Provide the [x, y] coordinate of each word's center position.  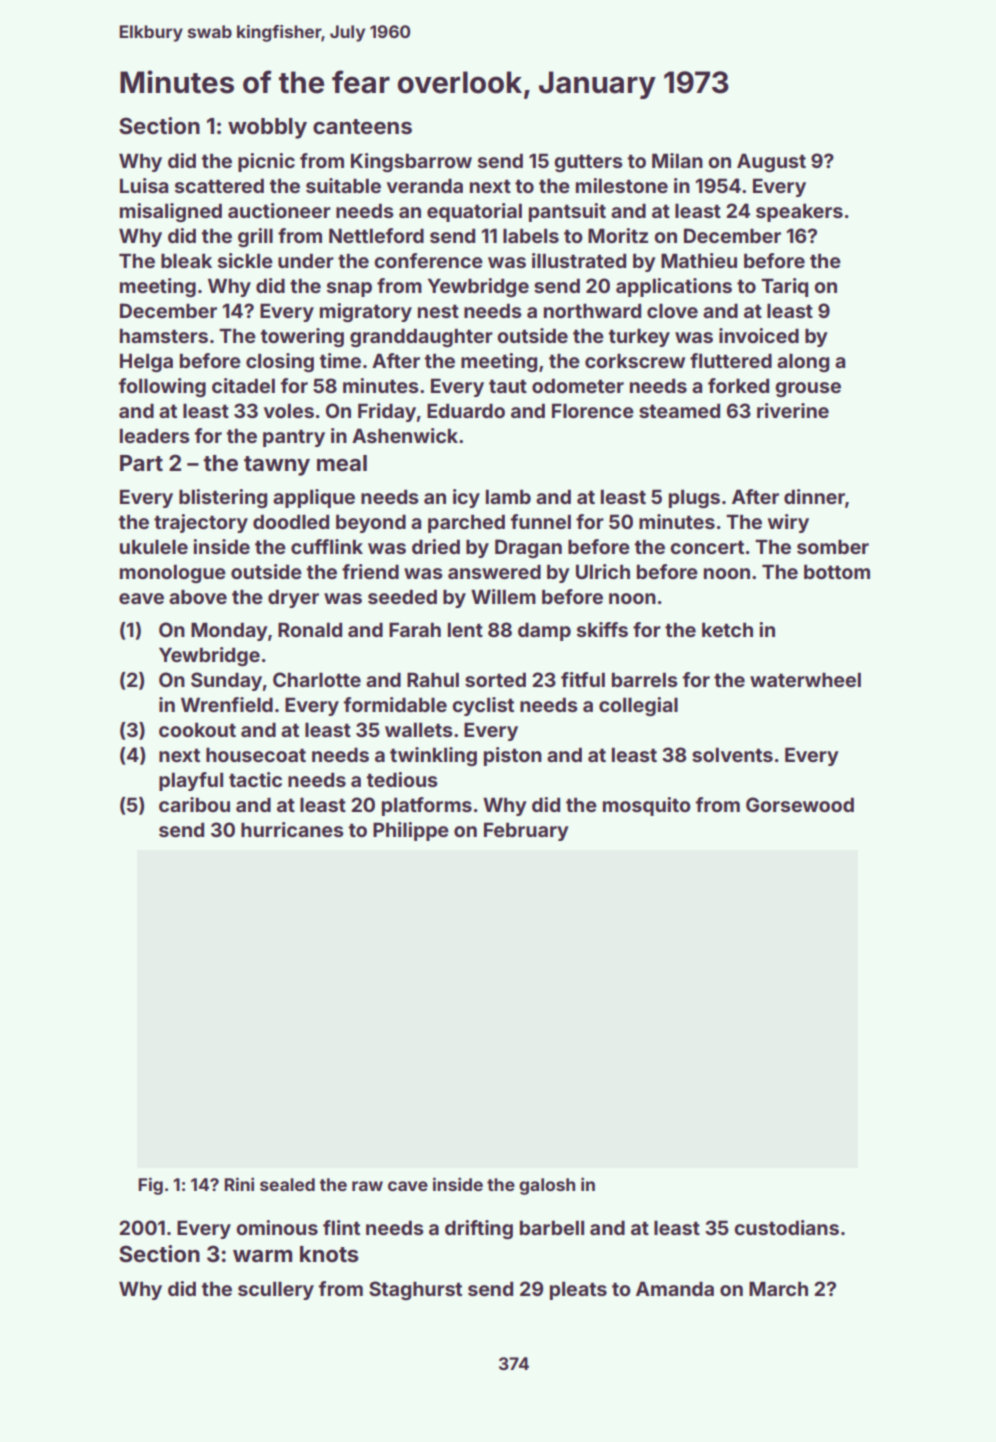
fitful [583, 679]
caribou [194, 804]
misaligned [171, 212]
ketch [727, 629]
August [771, 162]
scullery [276, 1290]
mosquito [647, 806]
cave [408, 1186]
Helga [146, 362]
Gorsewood [800, 804]
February [526, 831]
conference [428, 260]
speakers [799, 212]
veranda [425, 185]
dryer [293, 598]
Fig [150, 1186]
